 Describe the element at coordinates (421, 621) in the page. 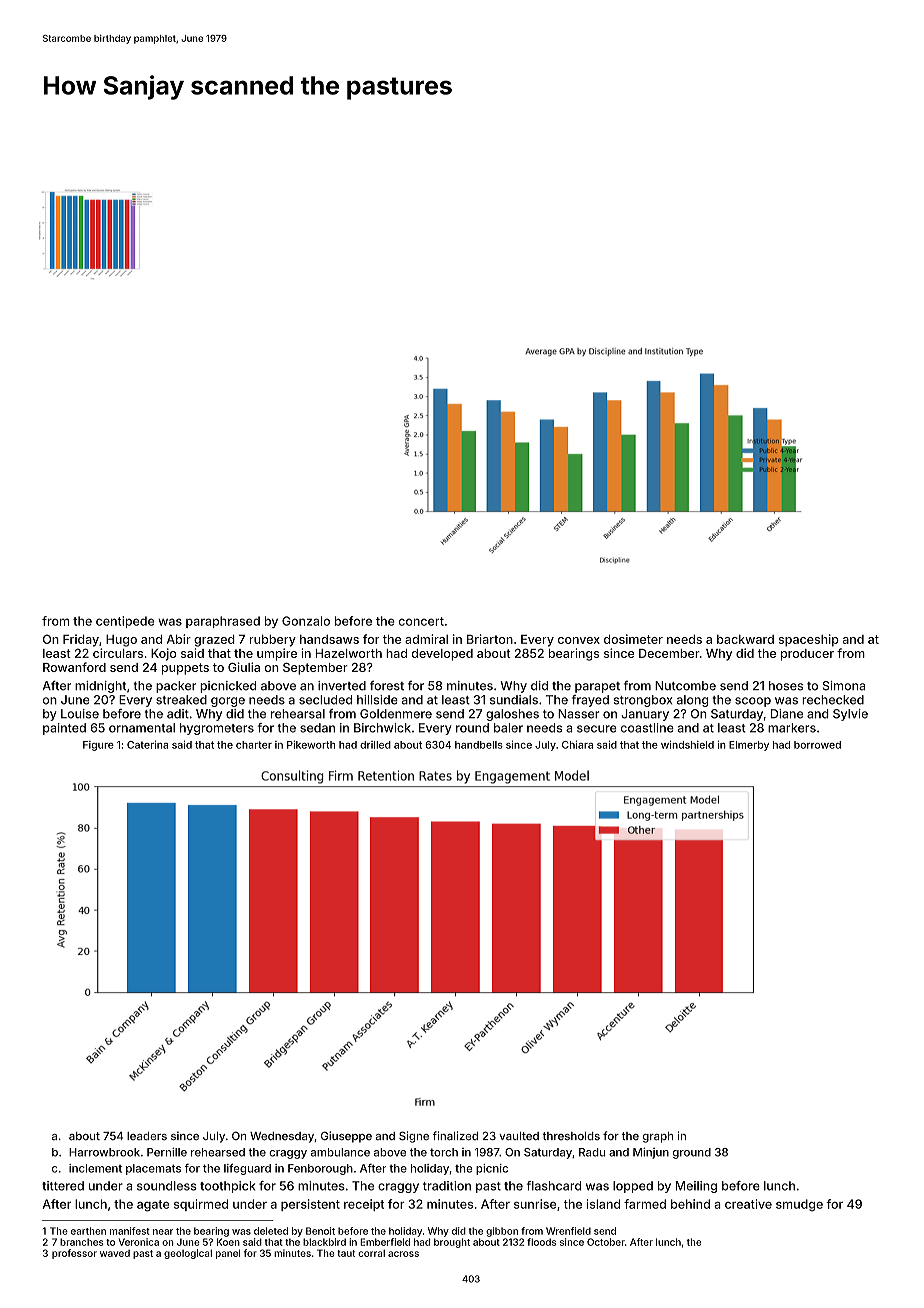

I see `concert` at that location.
